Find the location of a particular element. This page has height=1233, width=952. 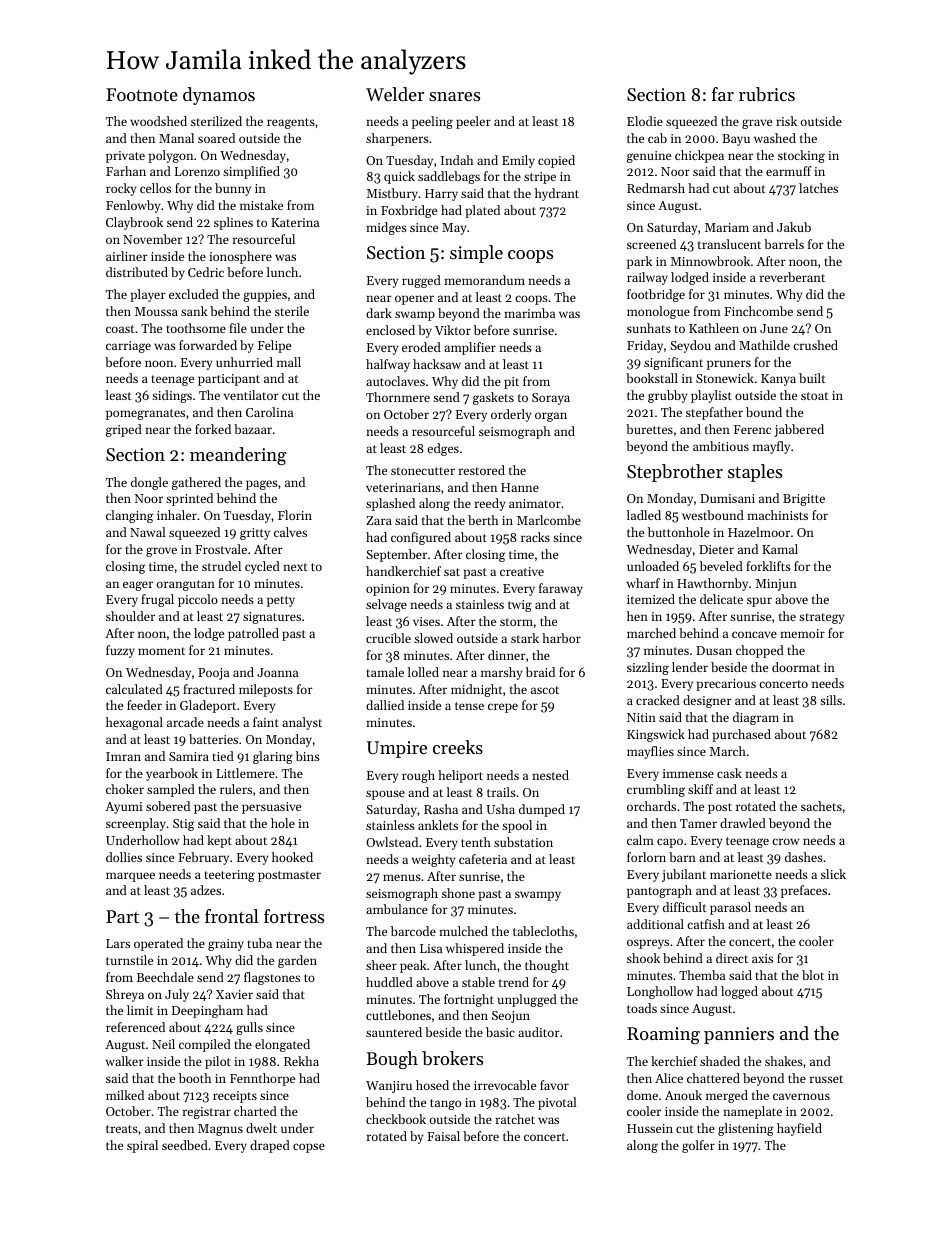

Thornmere is located at coordinates (398, 397).
